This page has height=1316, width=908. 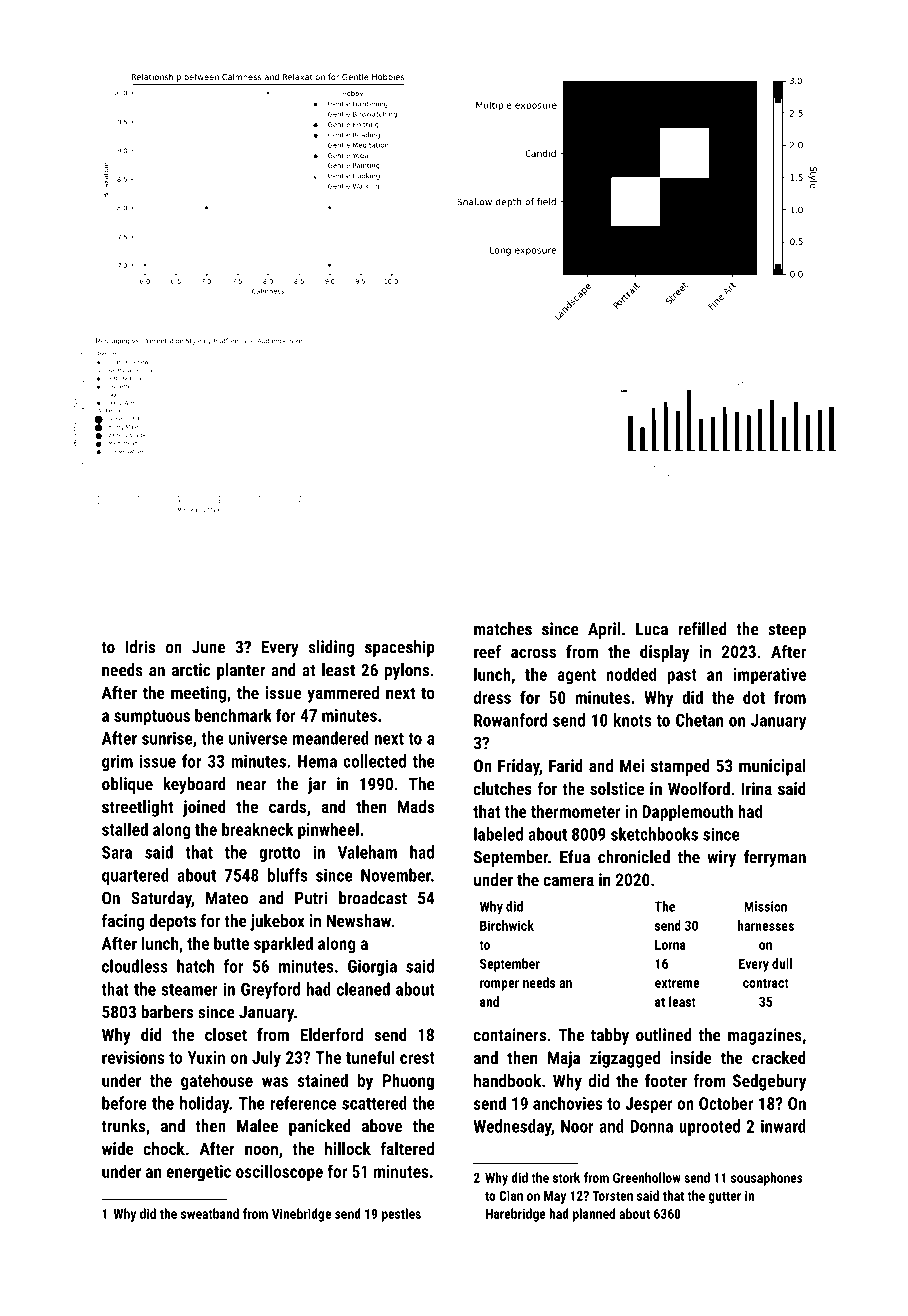 What do you see at coordinates (770, 676) in the page?
I see `imperative` at bounding box center [770, 676].
